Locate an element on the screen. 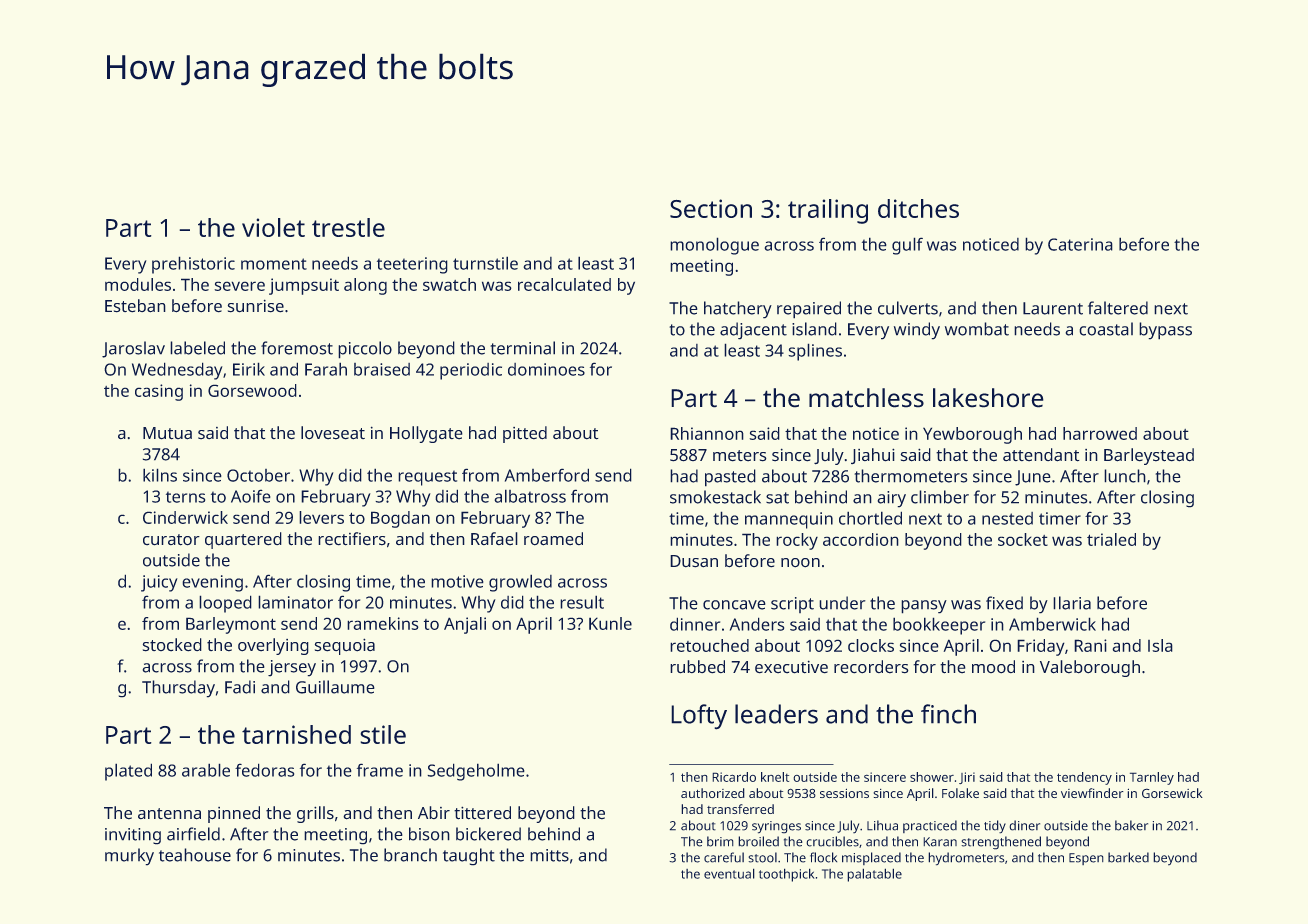  lakeshore is located at coordinates (988, 397).
